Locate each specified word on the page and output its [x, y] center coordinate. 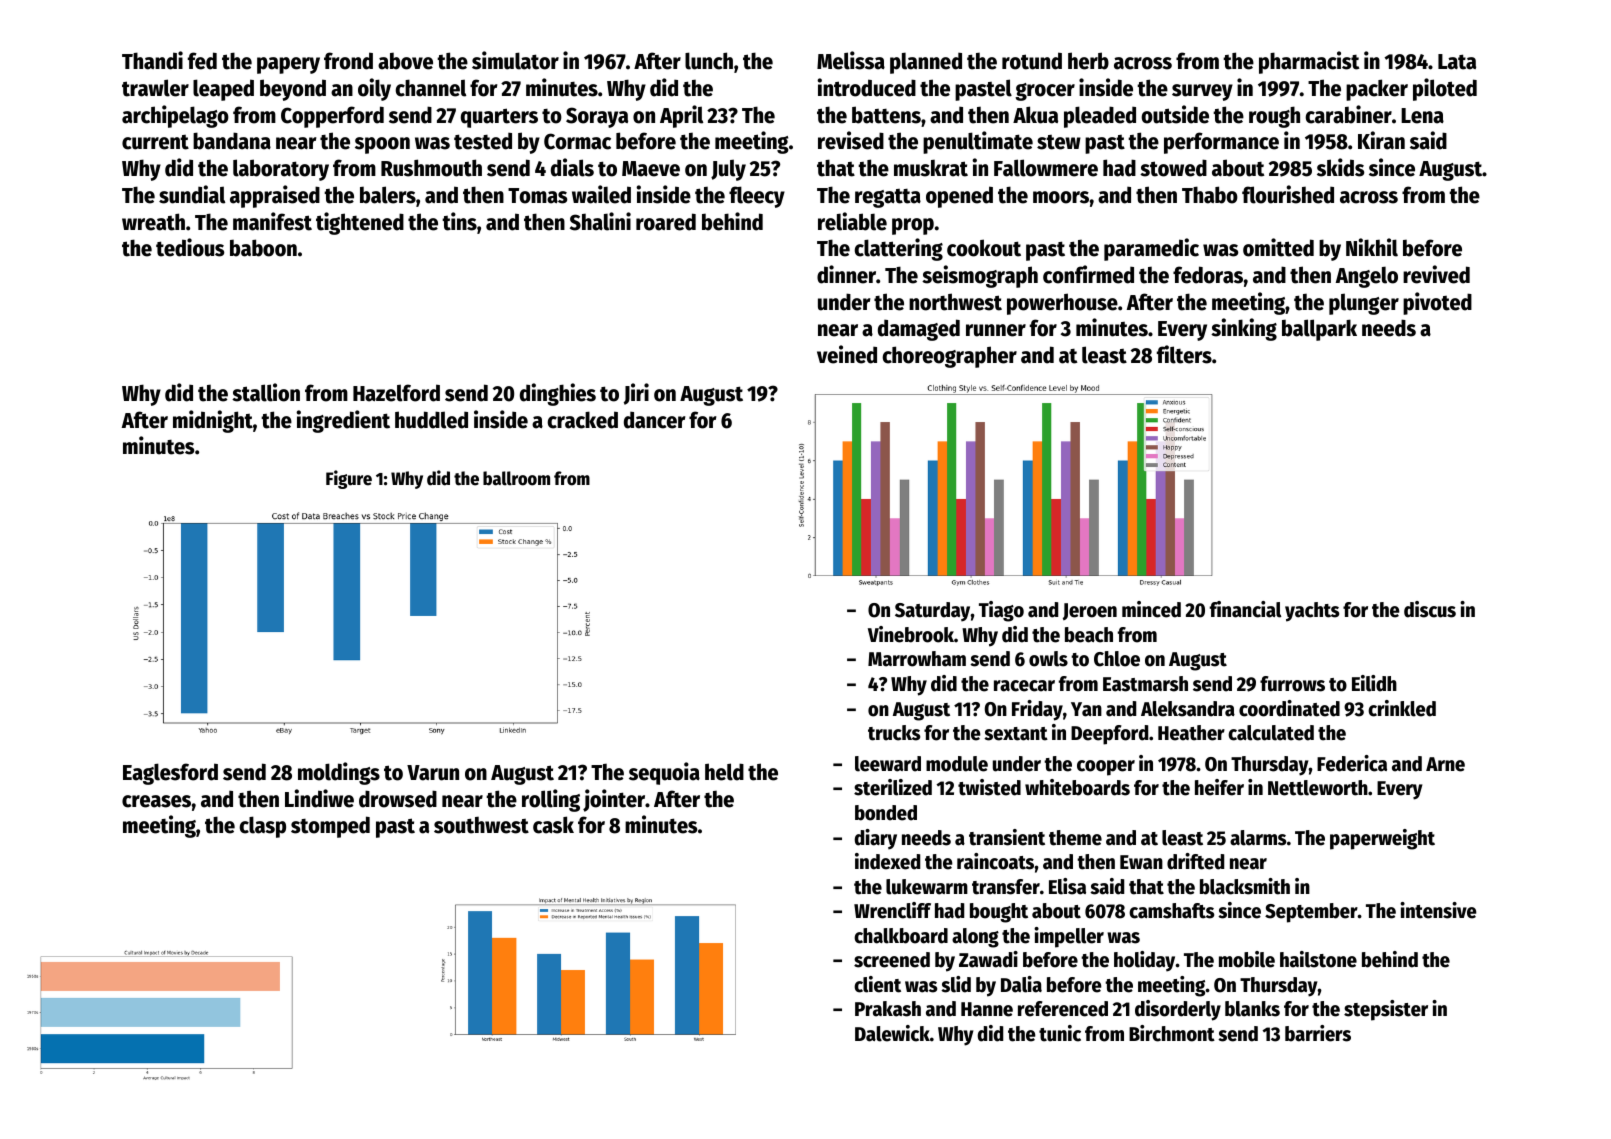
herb [1088, 61]
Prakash [888, 1009]
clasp [262, 827]
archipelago [175, 116]
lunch [709, 61]
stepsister [1386, 1010]
